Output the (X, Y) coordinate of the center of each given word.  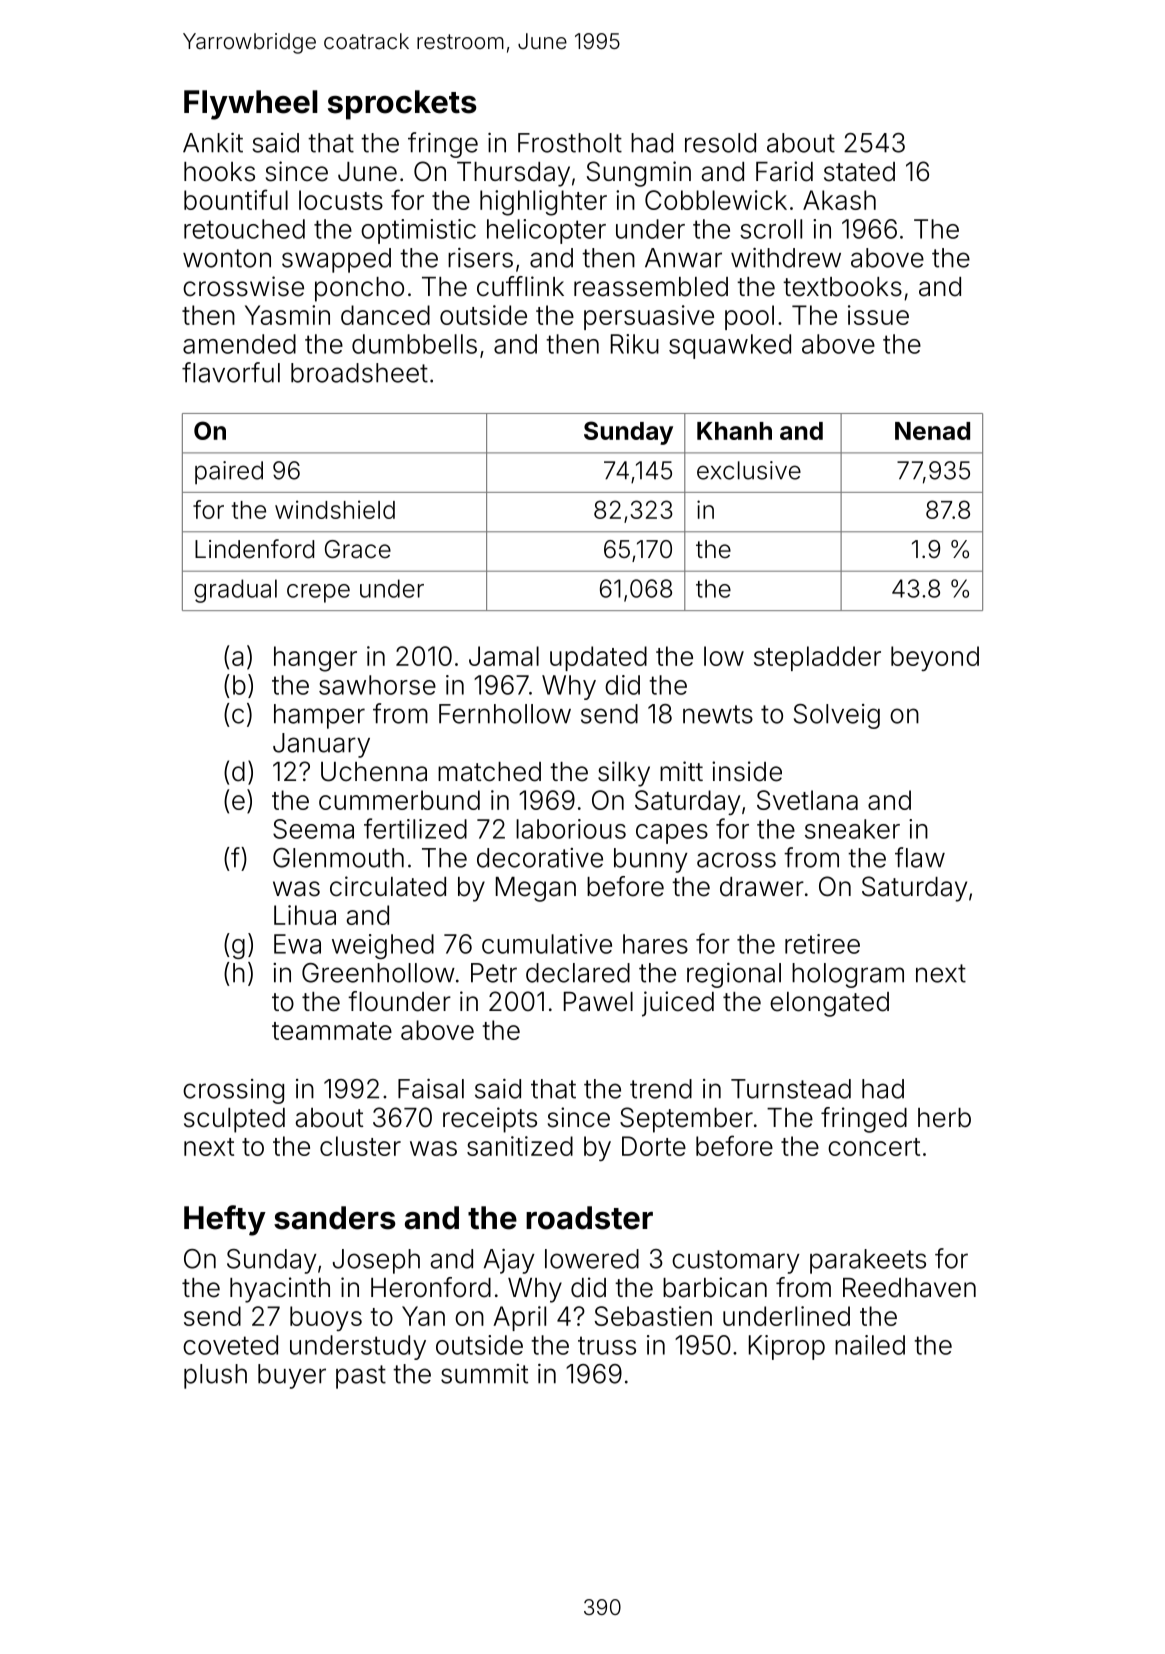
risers (480, 258)
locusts (341, 200)
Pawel (598, 1002)
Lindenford (254, 549)
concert (874, 1147)
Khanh (734, 431)
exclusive (749, 470)
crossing (233, 1091)
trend (661, 1089)
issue (878, 315)
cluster (360, 1146)
